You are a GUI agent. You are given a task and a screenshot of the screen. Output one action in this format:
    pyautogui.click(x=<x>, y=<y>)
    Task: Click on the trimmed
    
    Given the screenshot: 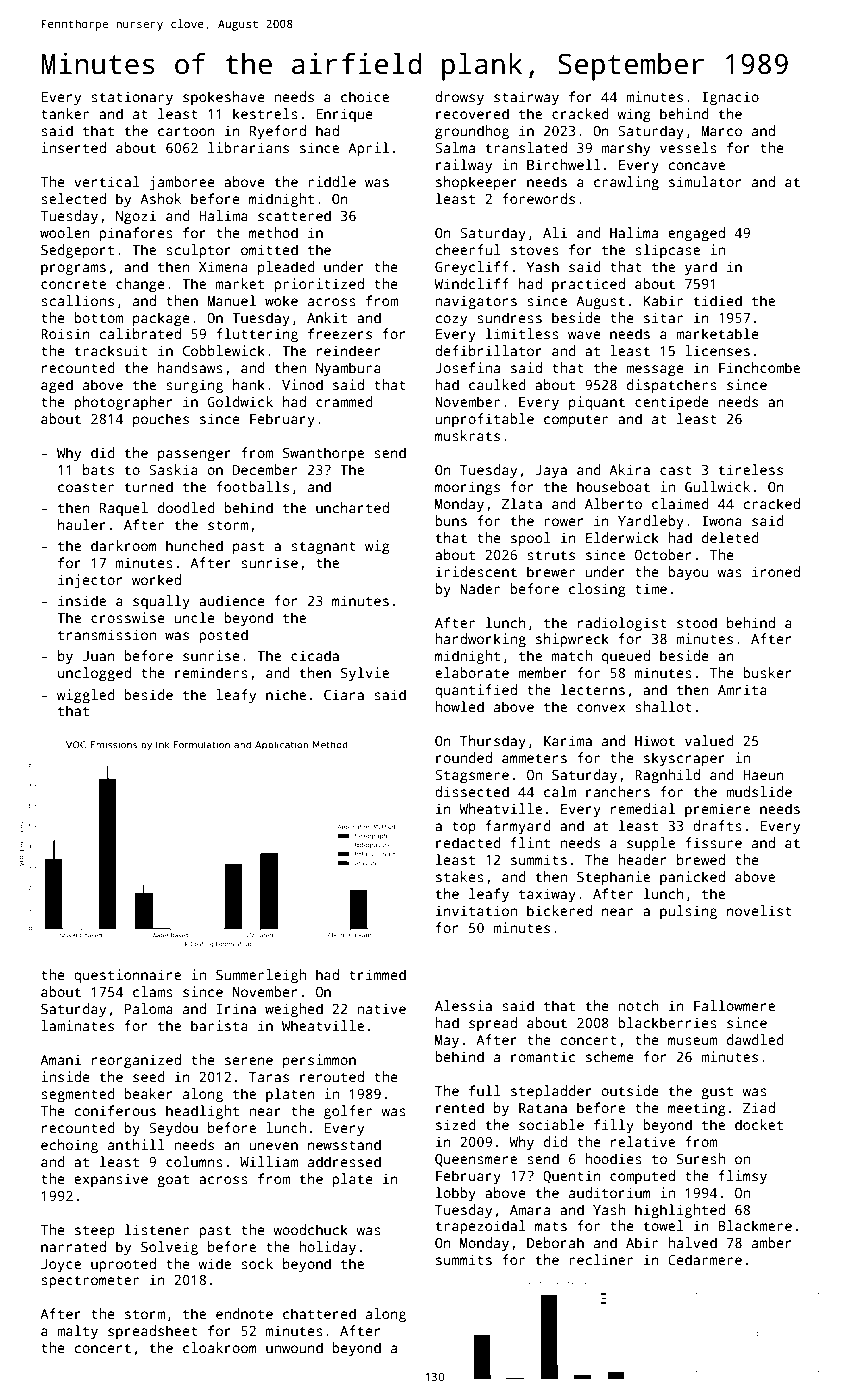 What is the action you would take?
    pyautogui.click(x=377, y=974)
